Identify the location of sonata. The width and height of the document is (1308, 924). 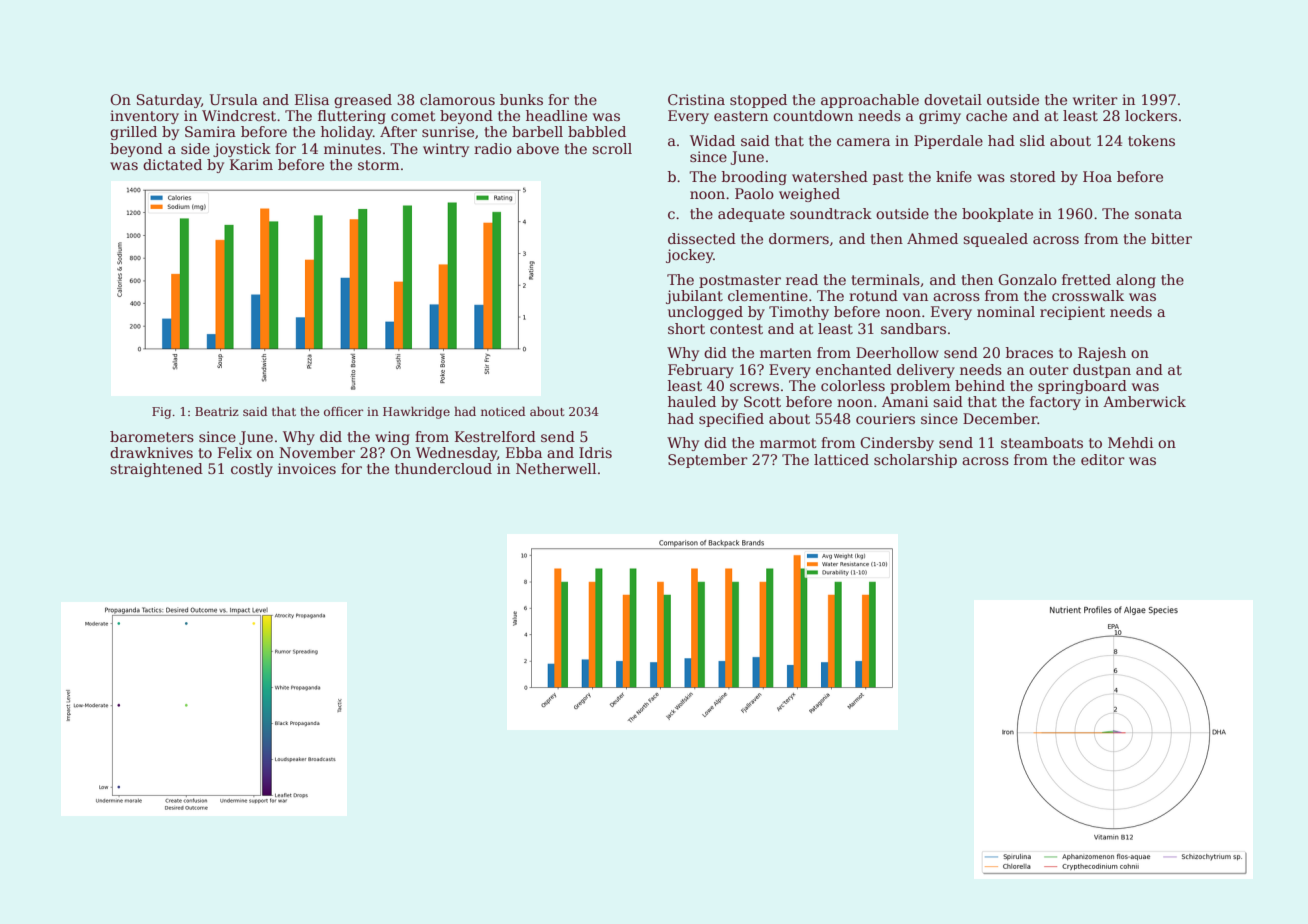
(1158, 214).
